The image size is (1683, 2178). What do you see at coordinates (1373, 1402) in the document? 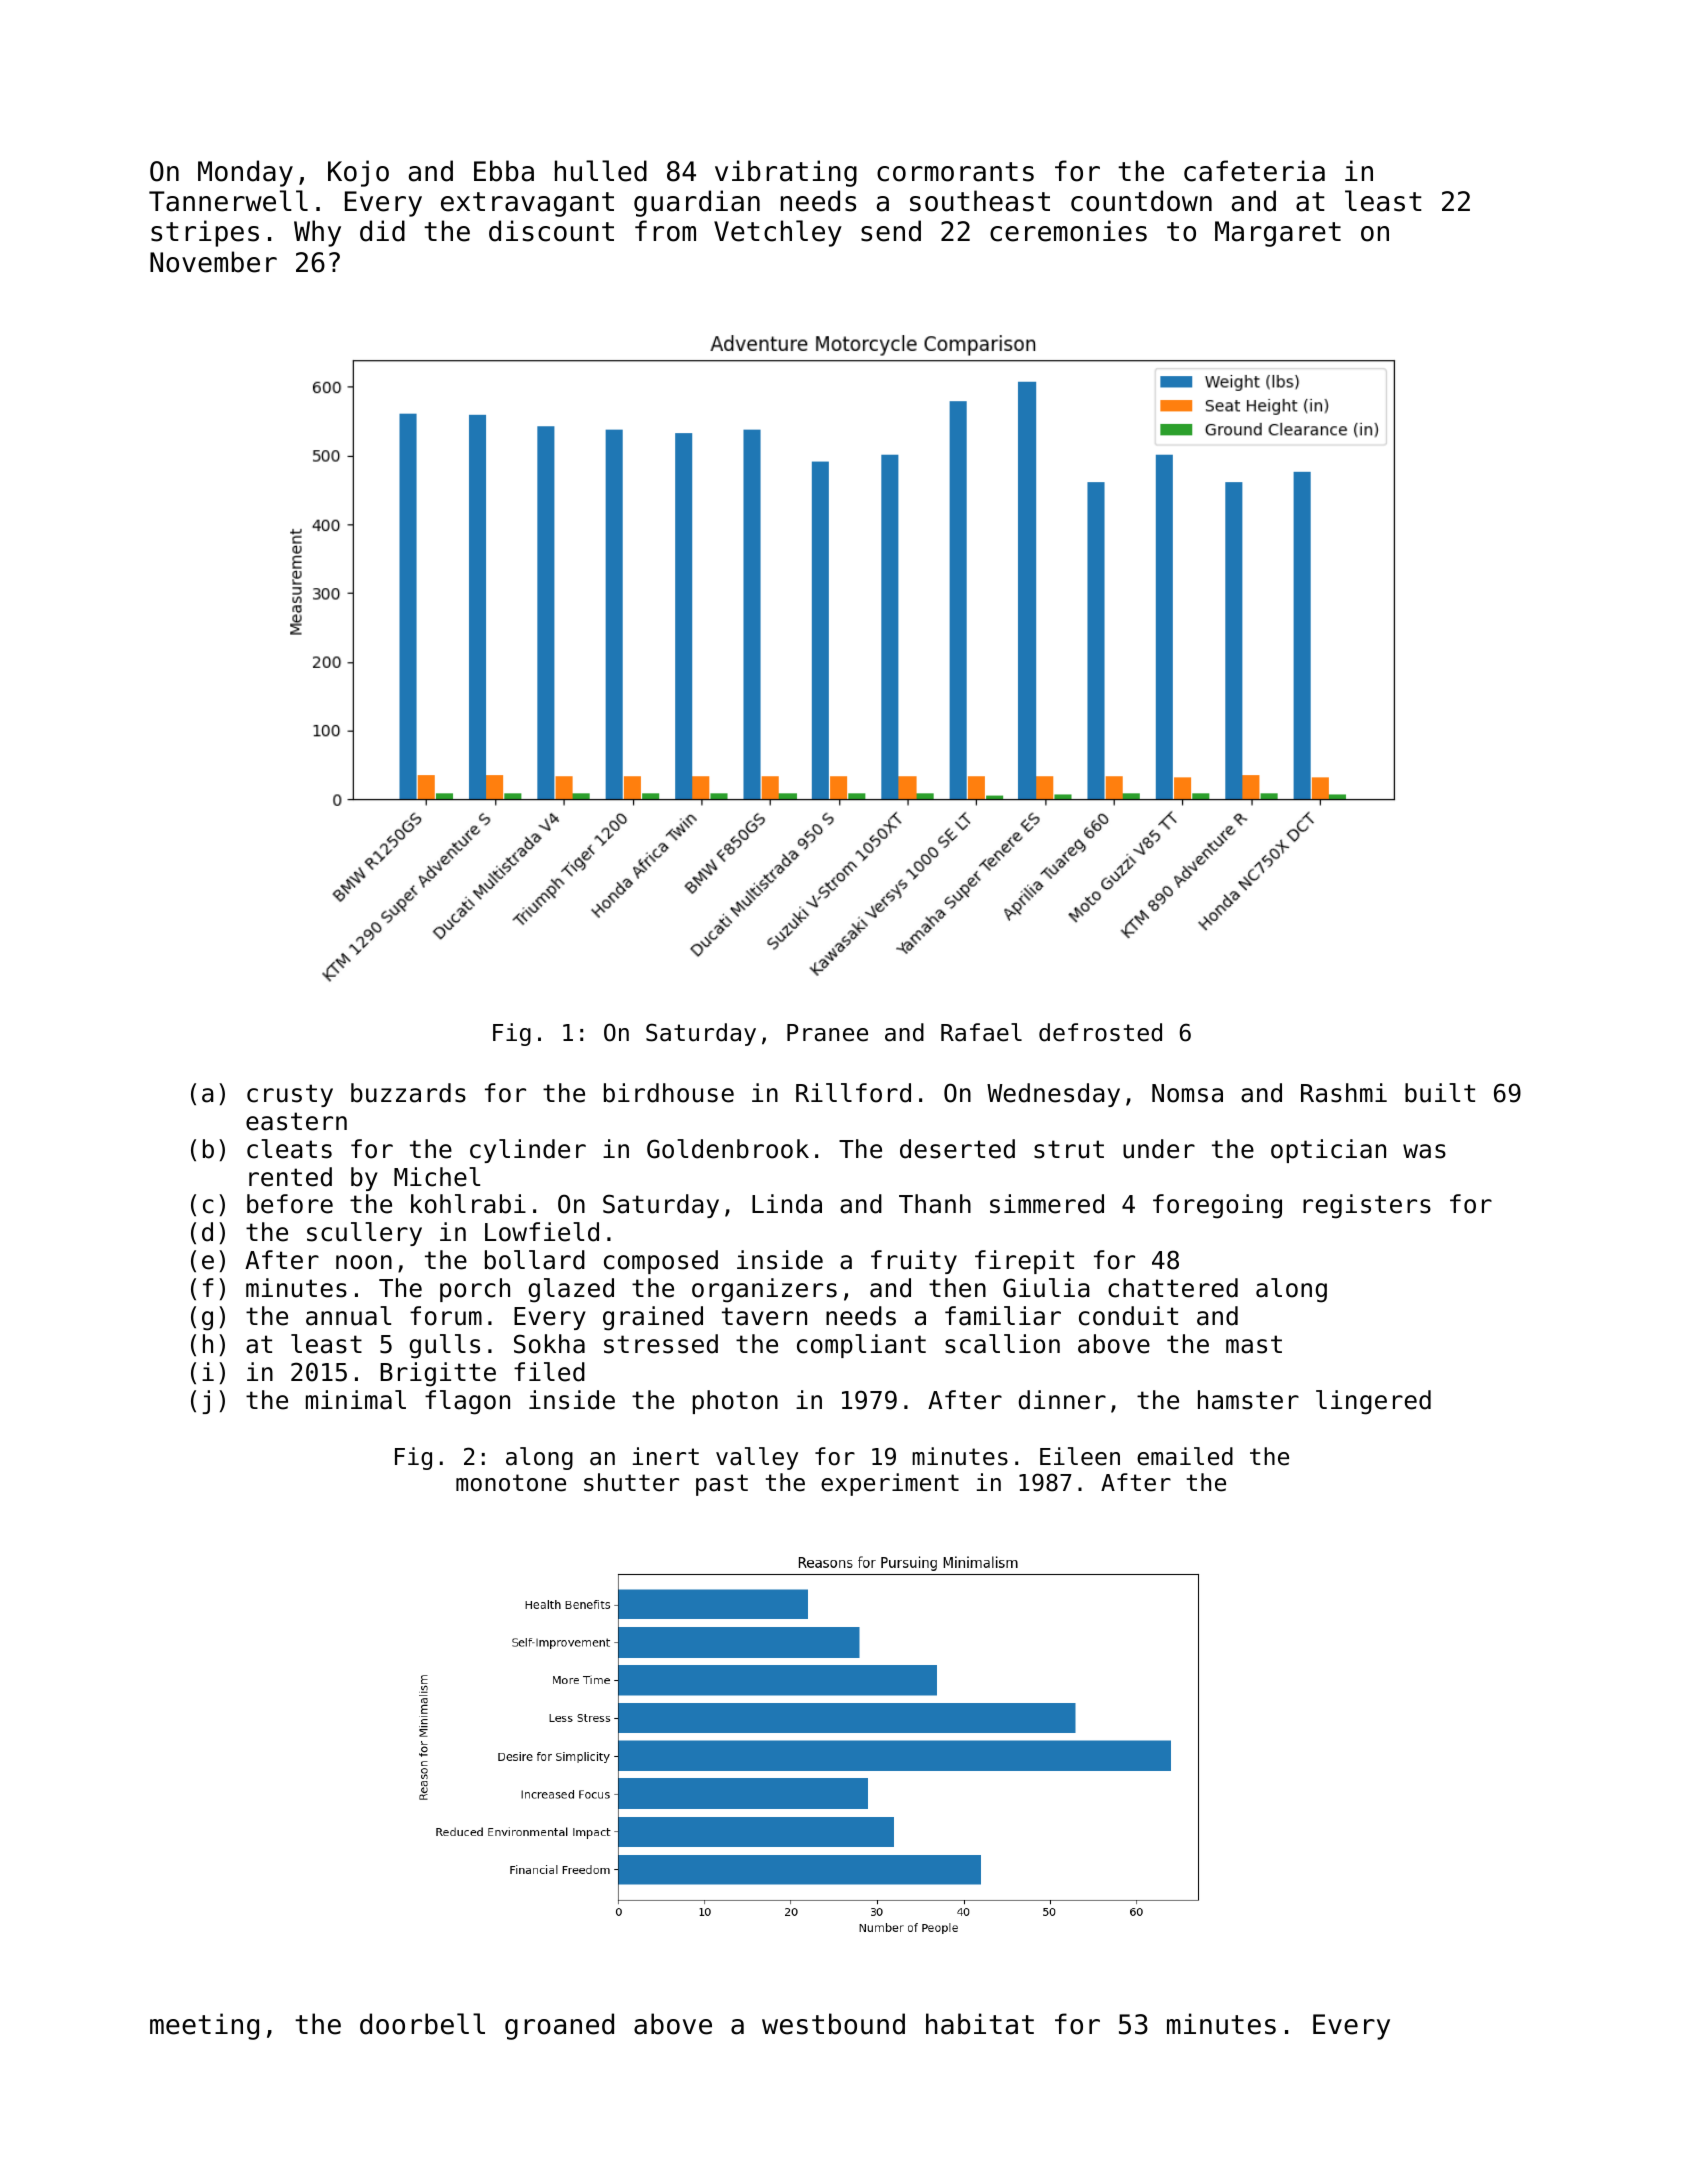
I see `lingered` at bounding box center [1373, 1402].
